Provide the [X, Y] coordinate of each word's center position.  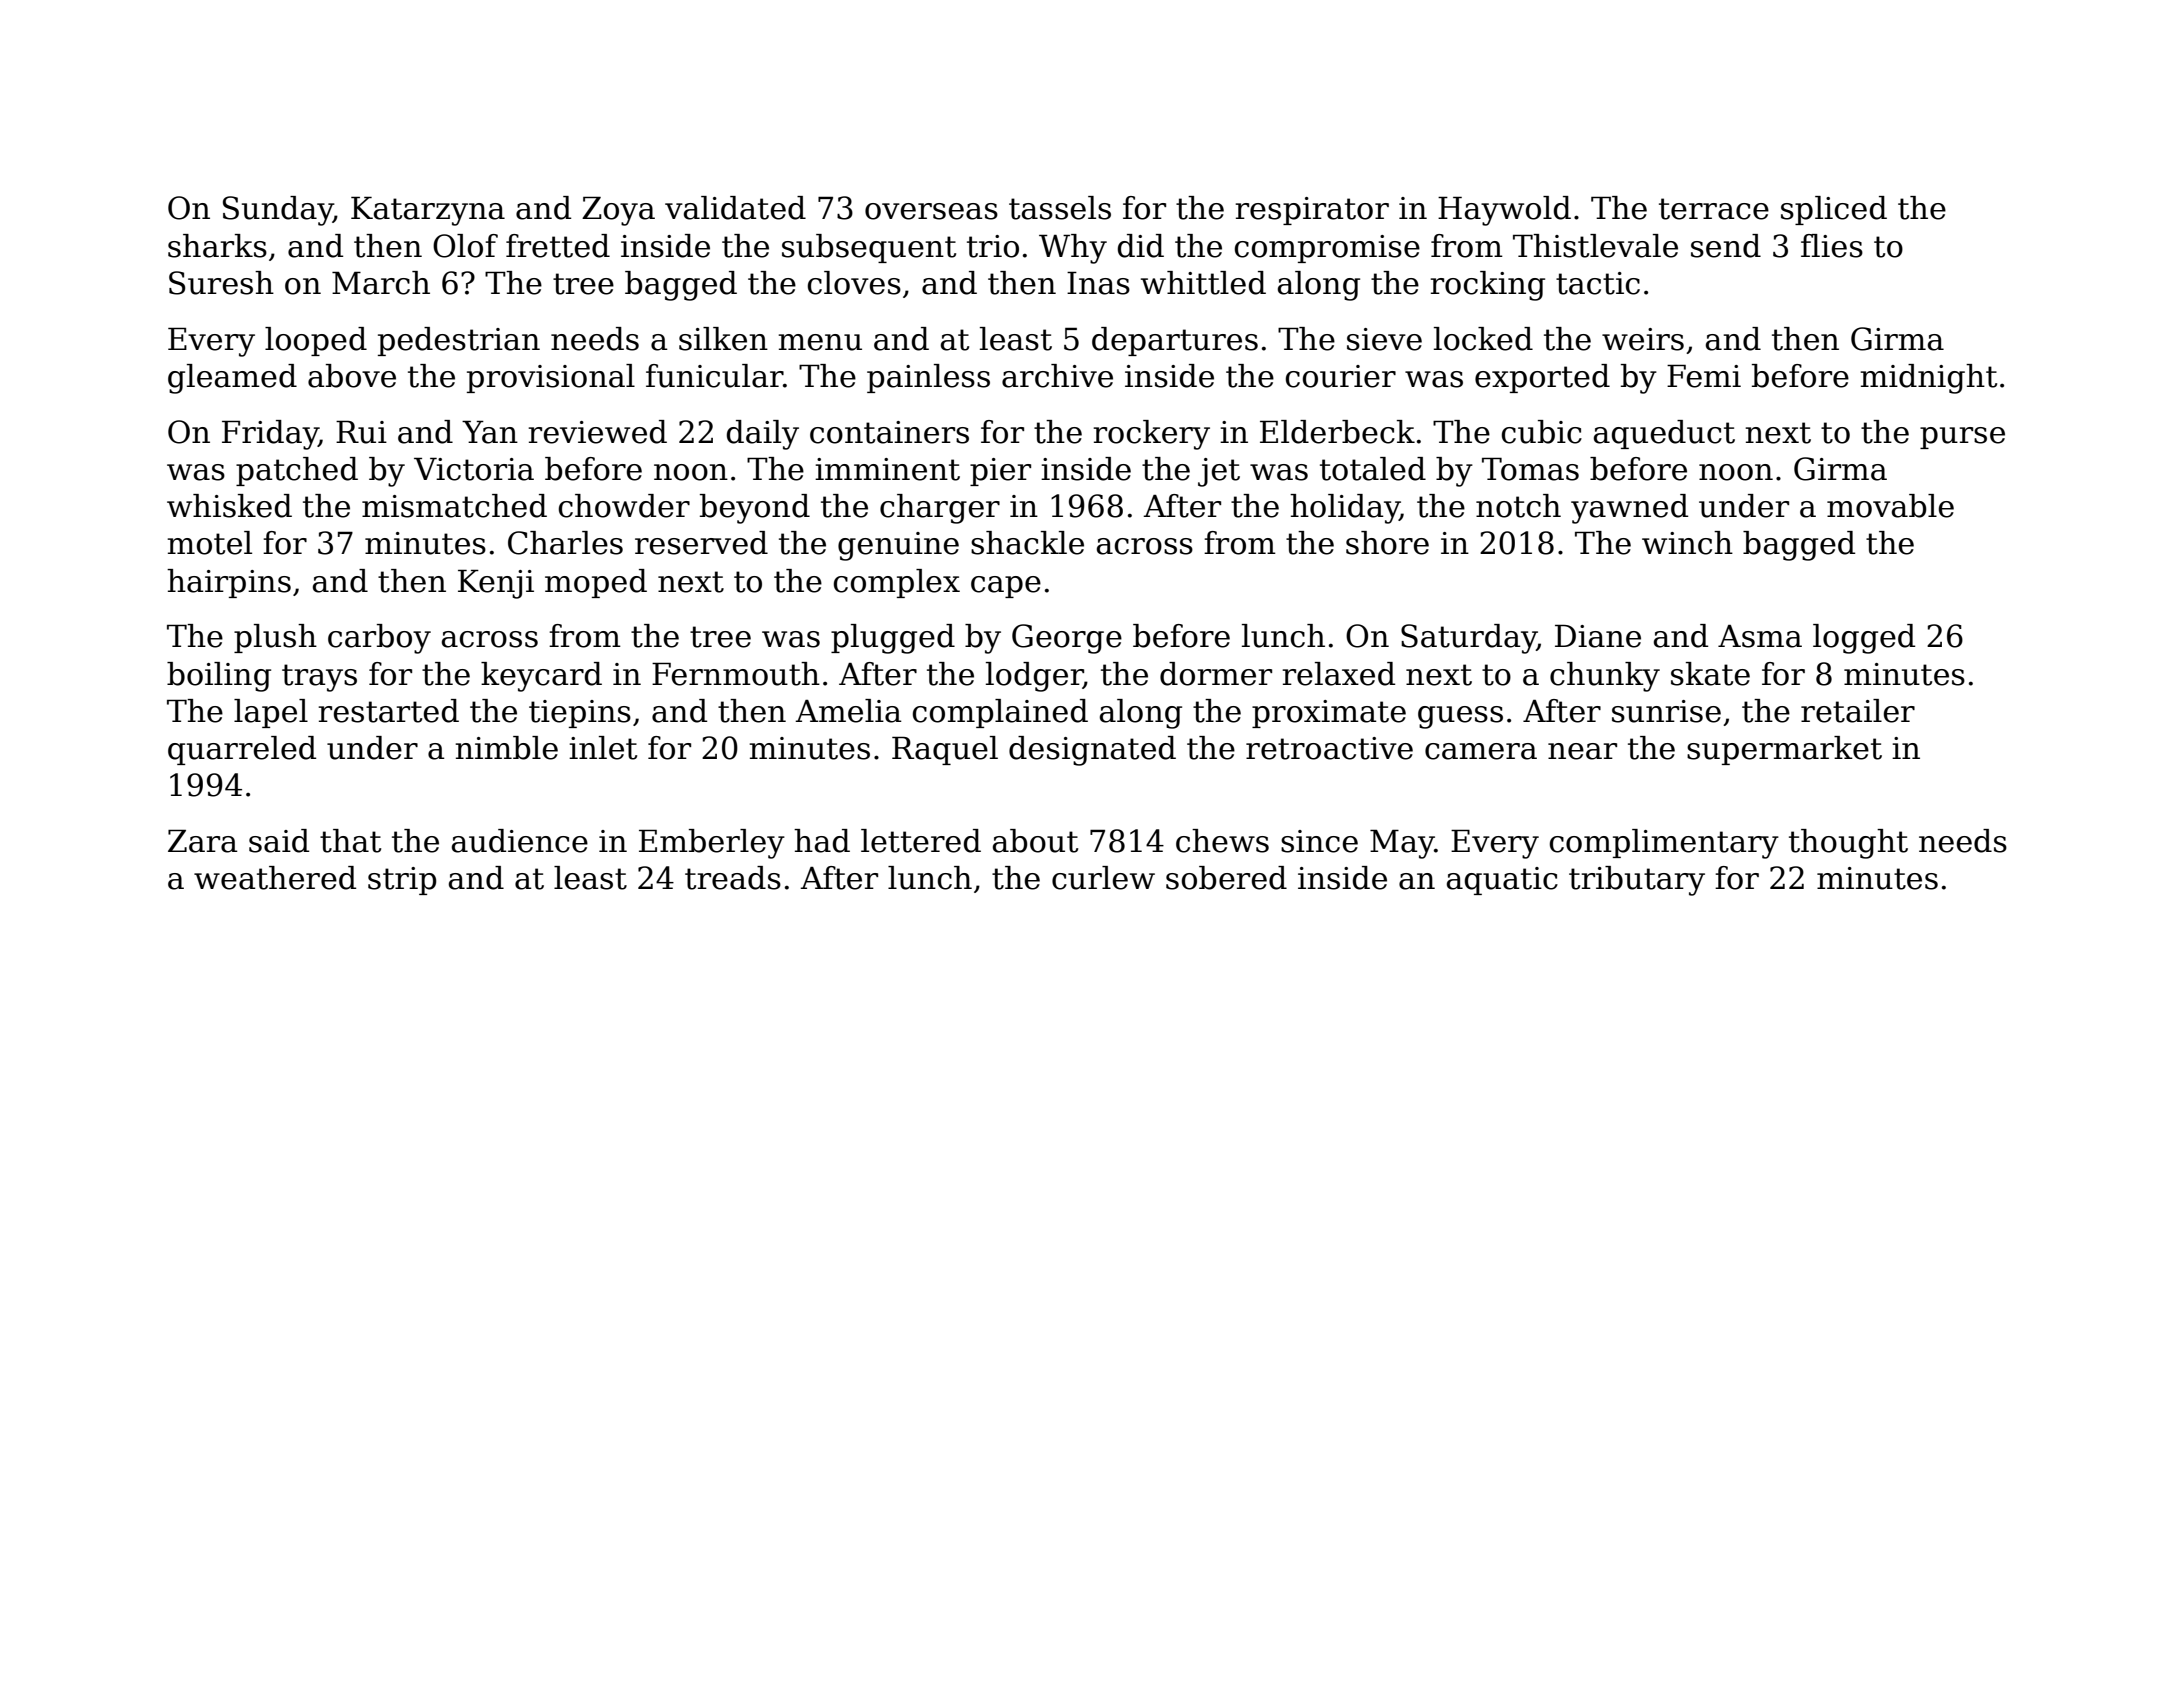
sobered [1226, 878]
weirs [1643, 339]
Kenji [496, 584]
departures [1175, 341]
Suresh [221, 283]
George [1067, 639]
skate [1710, 674]
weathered [275, 878]
